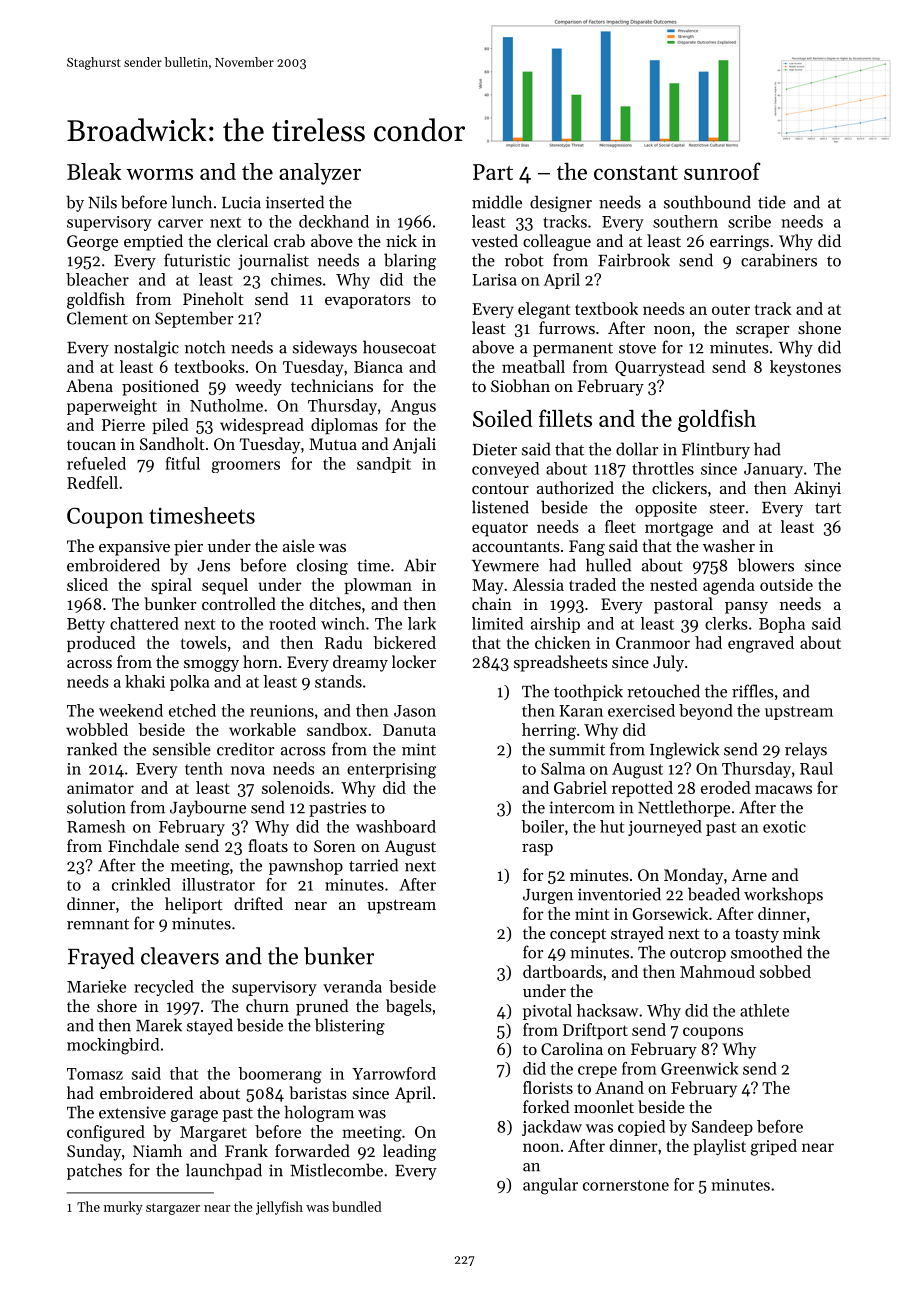 The height and width of the page is (1316, 908). Describe the element at coordinates (666, 509) in the page. I see `opposite` at that location.
